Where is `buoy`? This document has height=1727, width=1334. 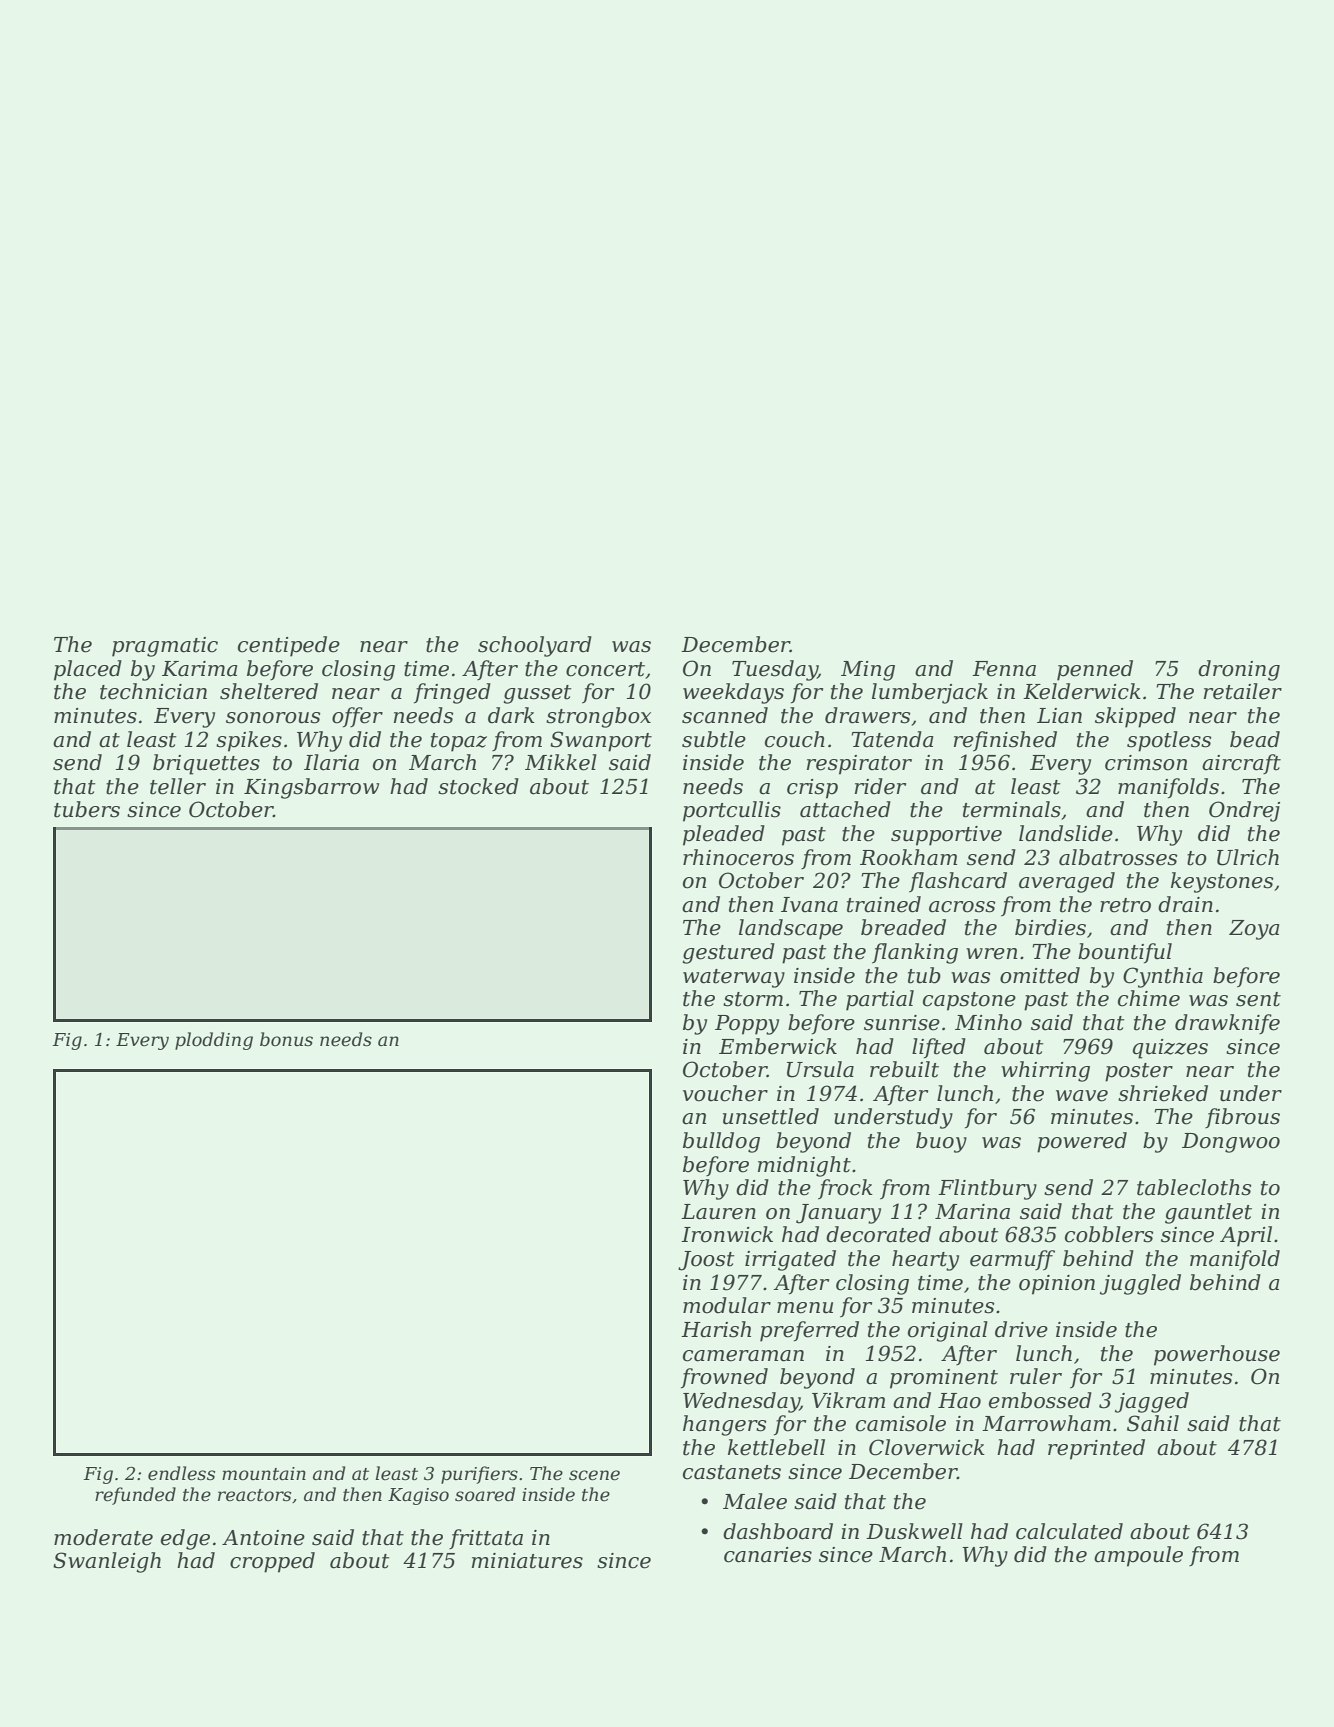 buoy is located at coordinates (941, 1142).
